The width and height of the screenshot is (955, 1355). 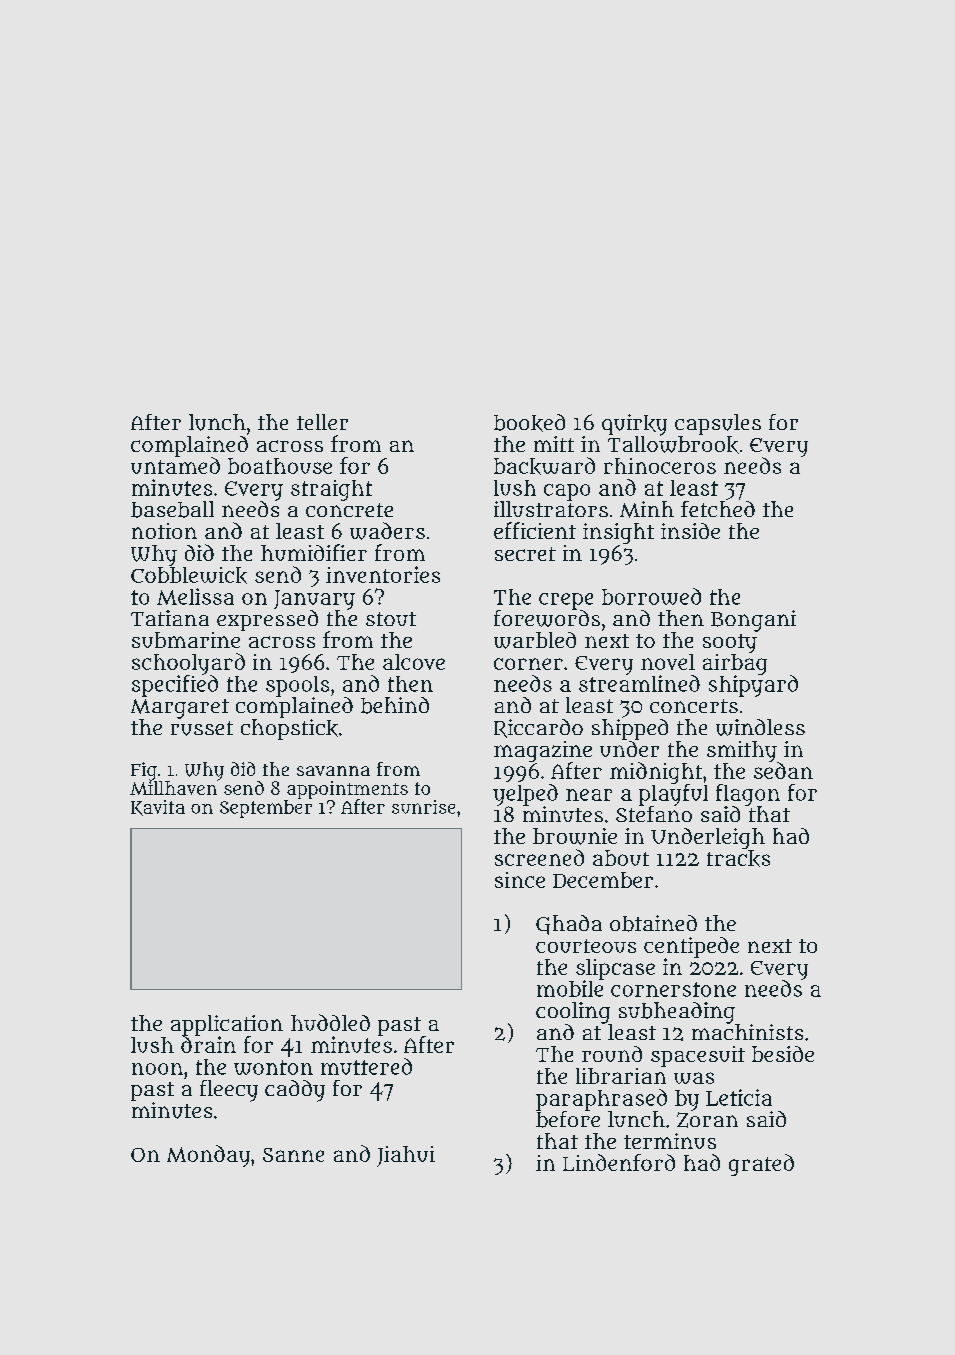 I want to click on Margaret, so click(x=180, y=709).
